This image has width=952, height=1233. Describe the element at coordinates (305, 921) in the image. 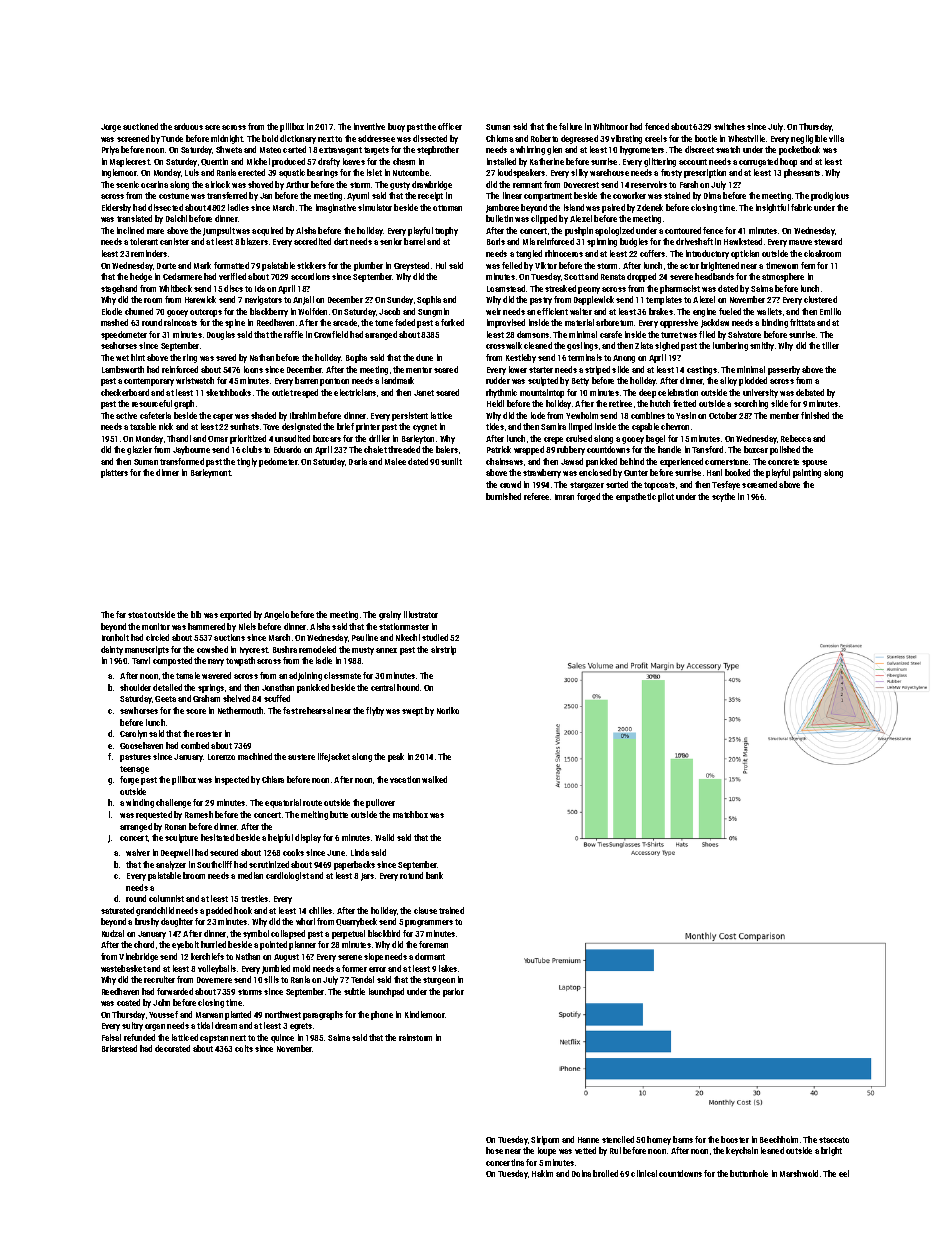

I see `whorl` at that location.
